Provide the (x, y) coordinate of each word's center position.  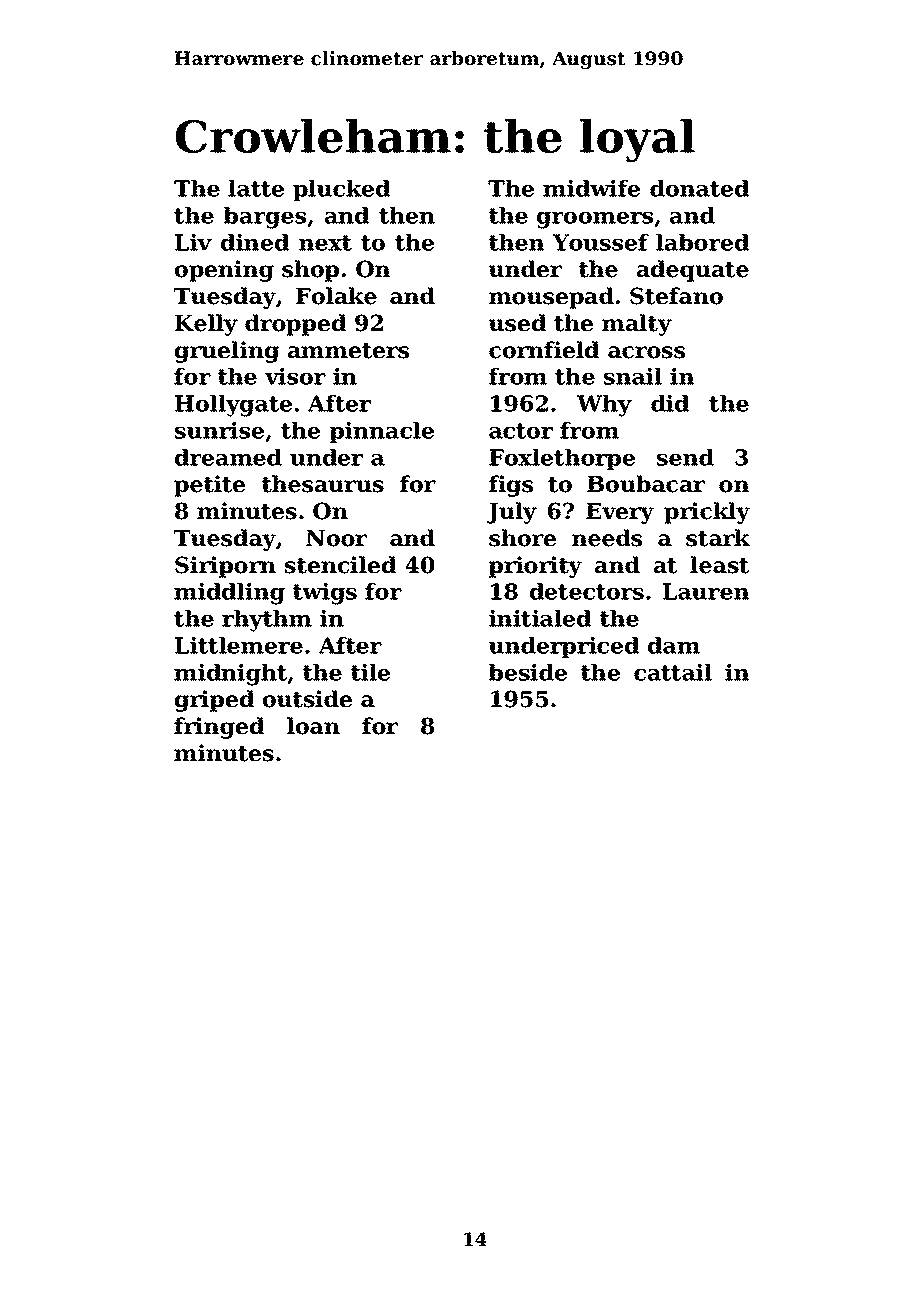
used (517, 323)
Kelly (206, 325)
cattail (673, 672)
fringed (219, 728)
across (646, 352)
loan (313, 726)
